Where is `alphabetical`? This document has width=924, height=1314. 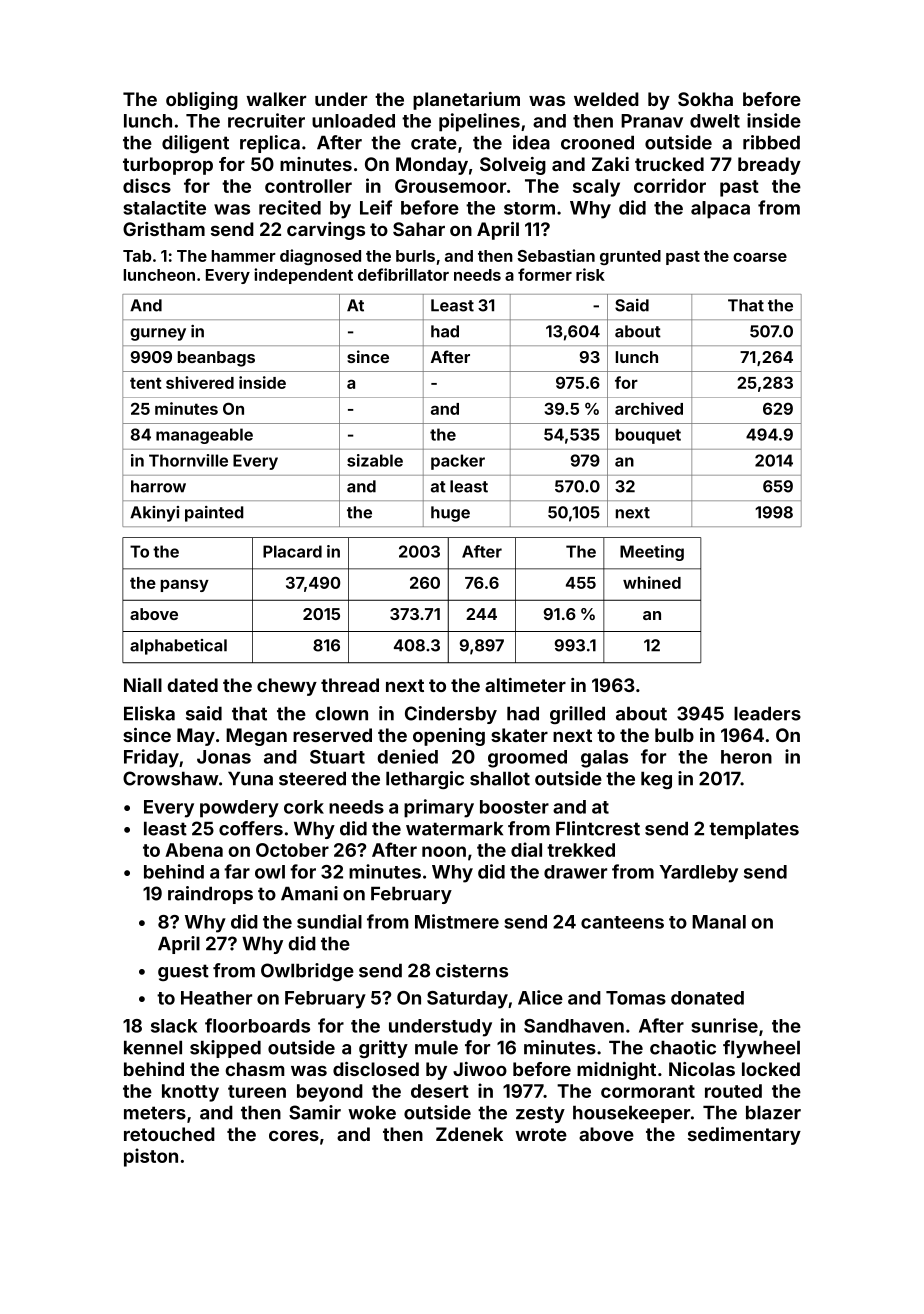 alphabetical is located at coordinates (178, 647).
